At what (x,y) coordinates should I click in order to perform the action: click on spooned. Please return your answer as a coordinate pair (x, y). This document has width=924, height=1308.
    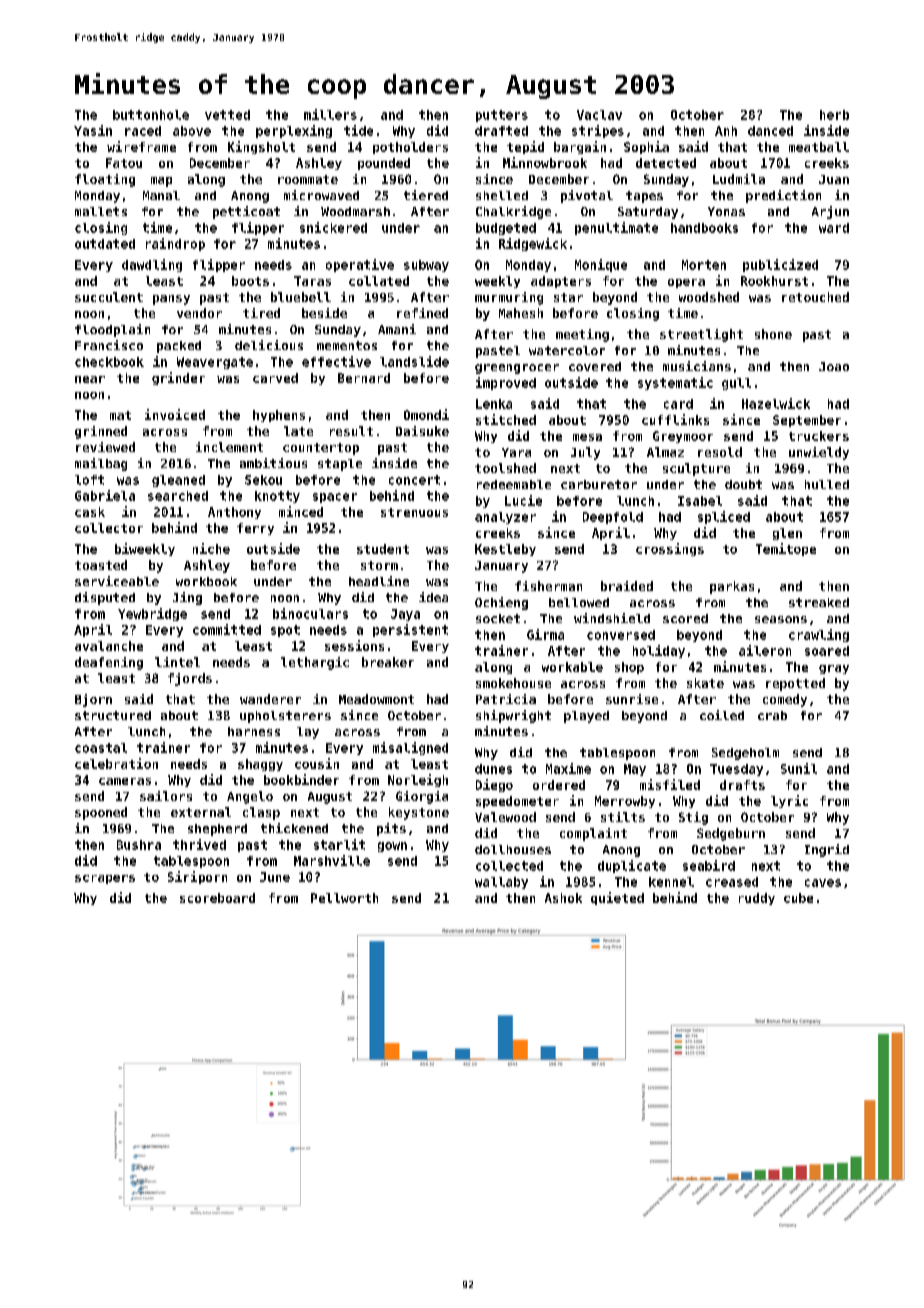
    Looking at the image, I should click on (101, 813).
